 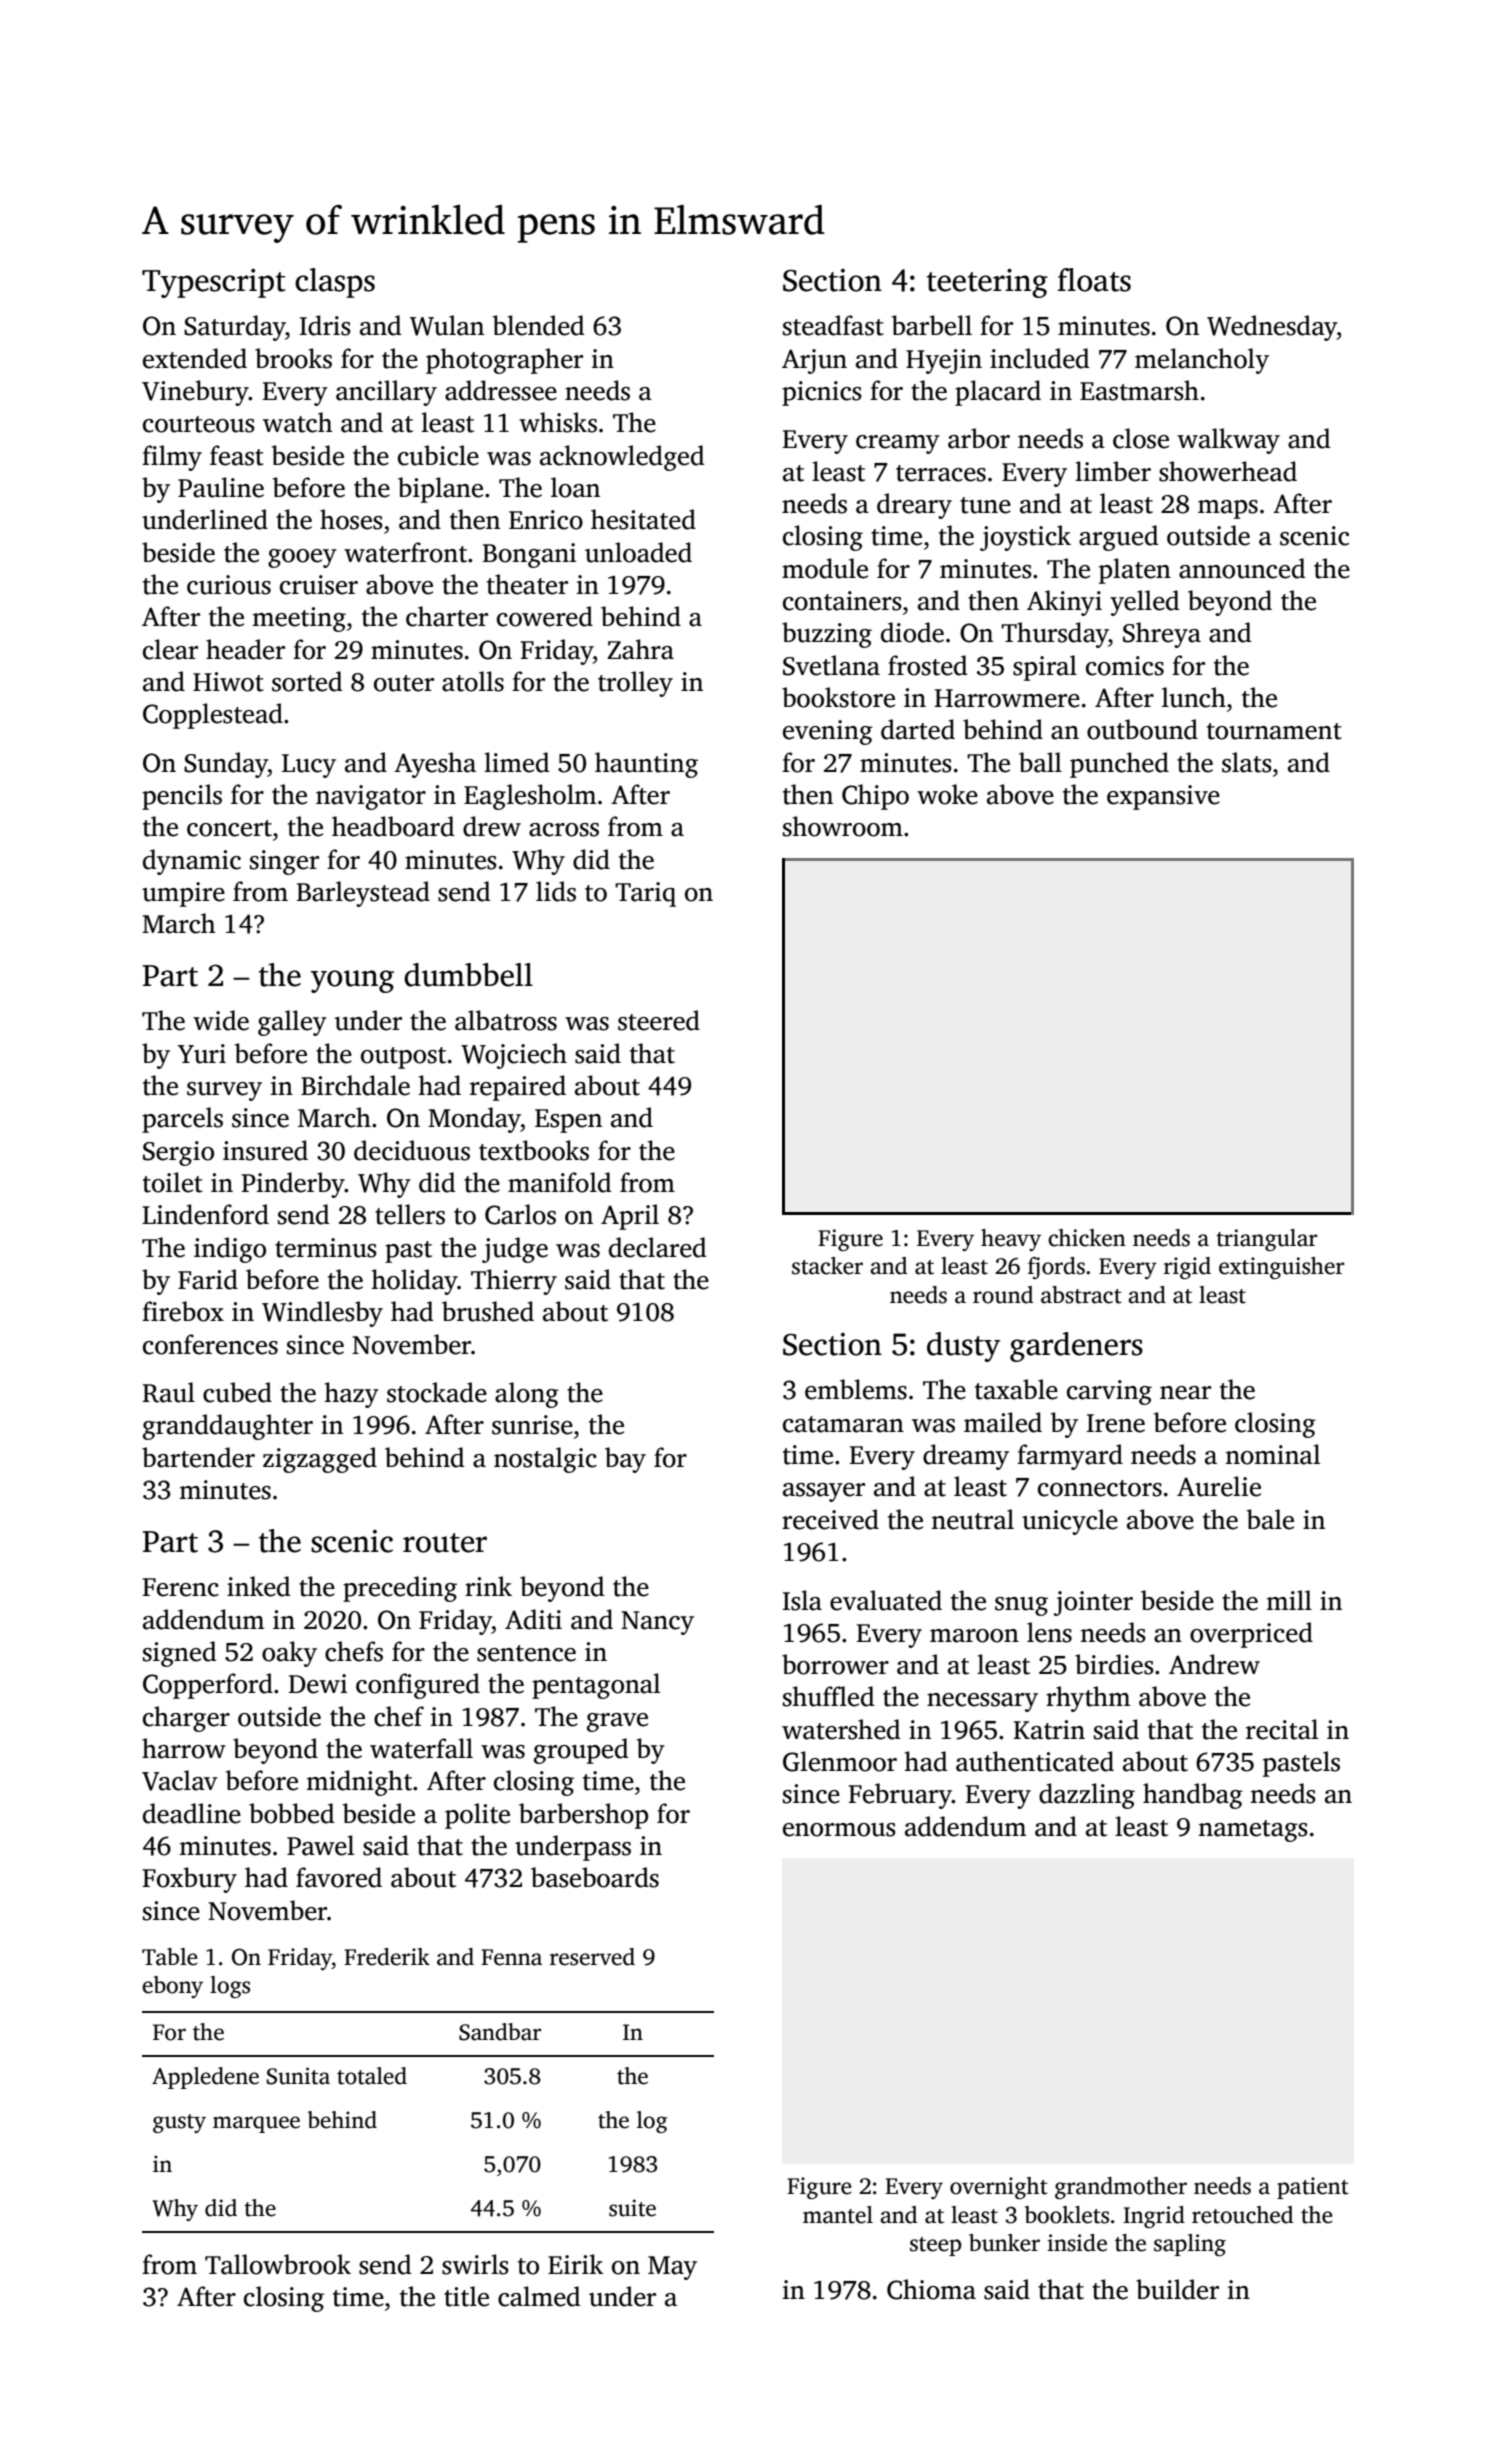 I want to click on reserved, so click(x=592, y=1957).
